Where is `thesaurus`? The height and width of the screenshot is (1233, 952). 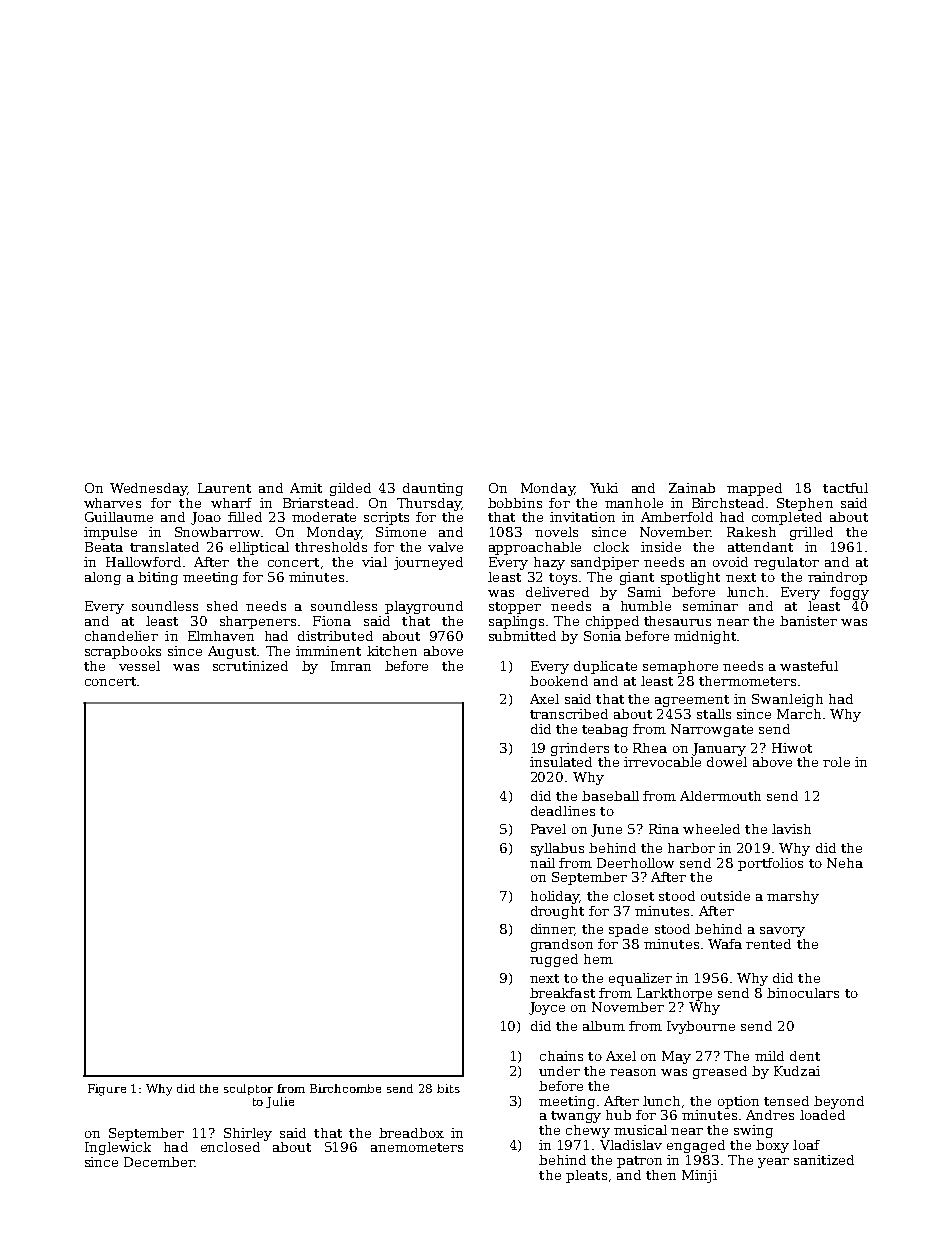
thesaurus is located at coordinates (677, 621).
